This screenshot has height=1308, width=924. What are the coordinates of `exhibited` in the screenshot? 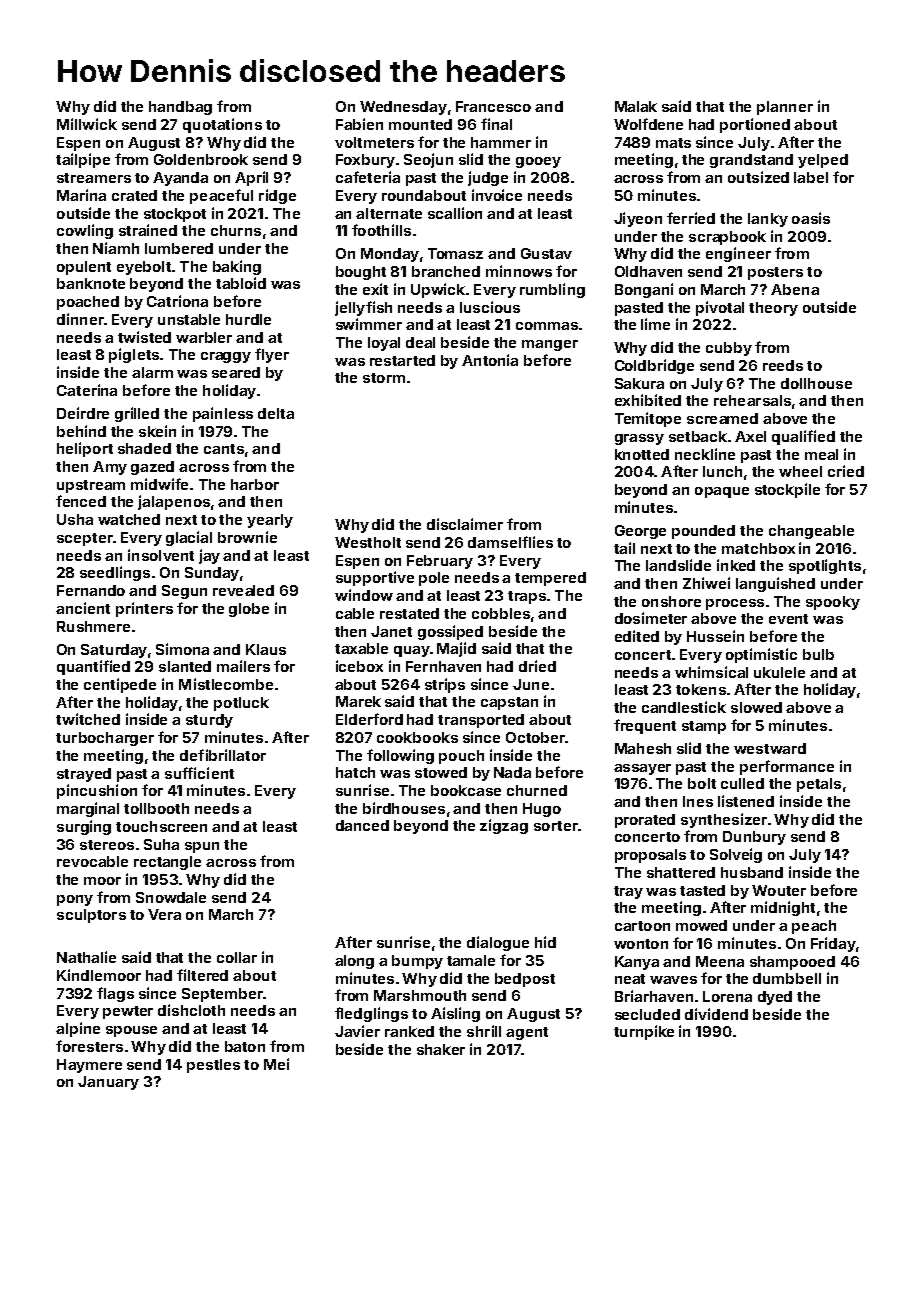 It's located at (648, 400).
